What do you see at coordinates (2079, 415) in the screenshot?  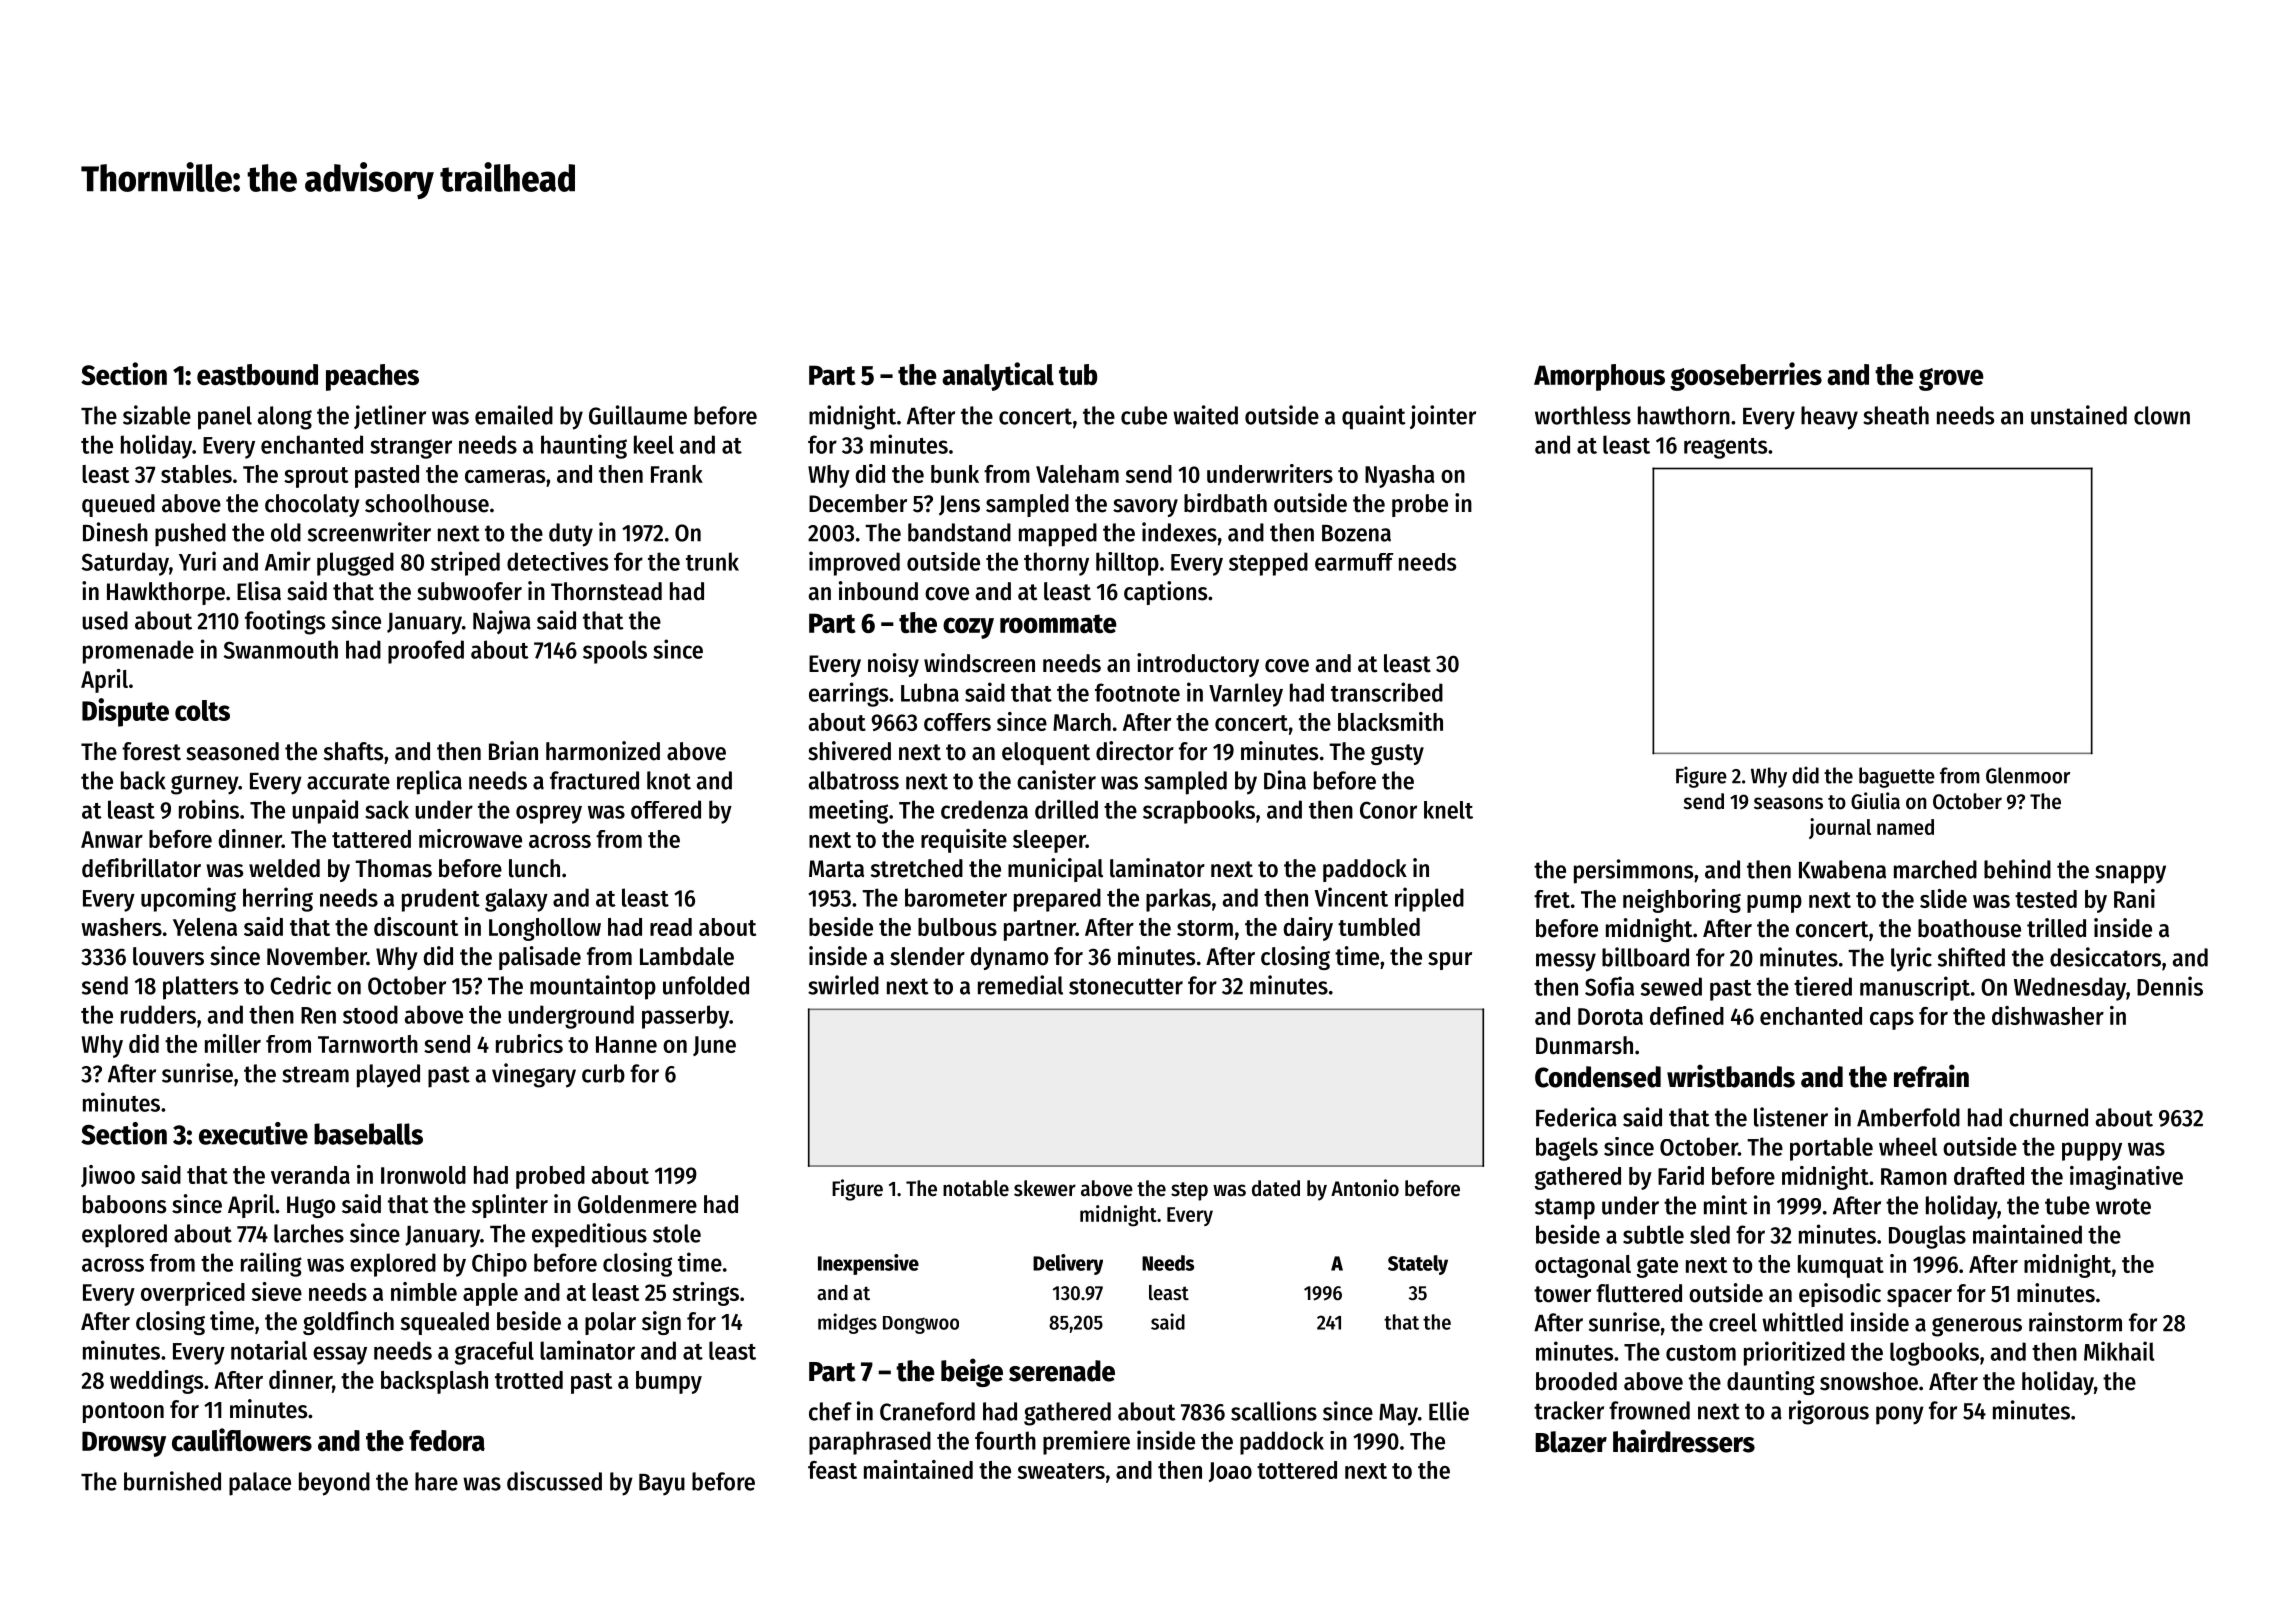 I see `unstained` at bounding box center [2079, 415].
